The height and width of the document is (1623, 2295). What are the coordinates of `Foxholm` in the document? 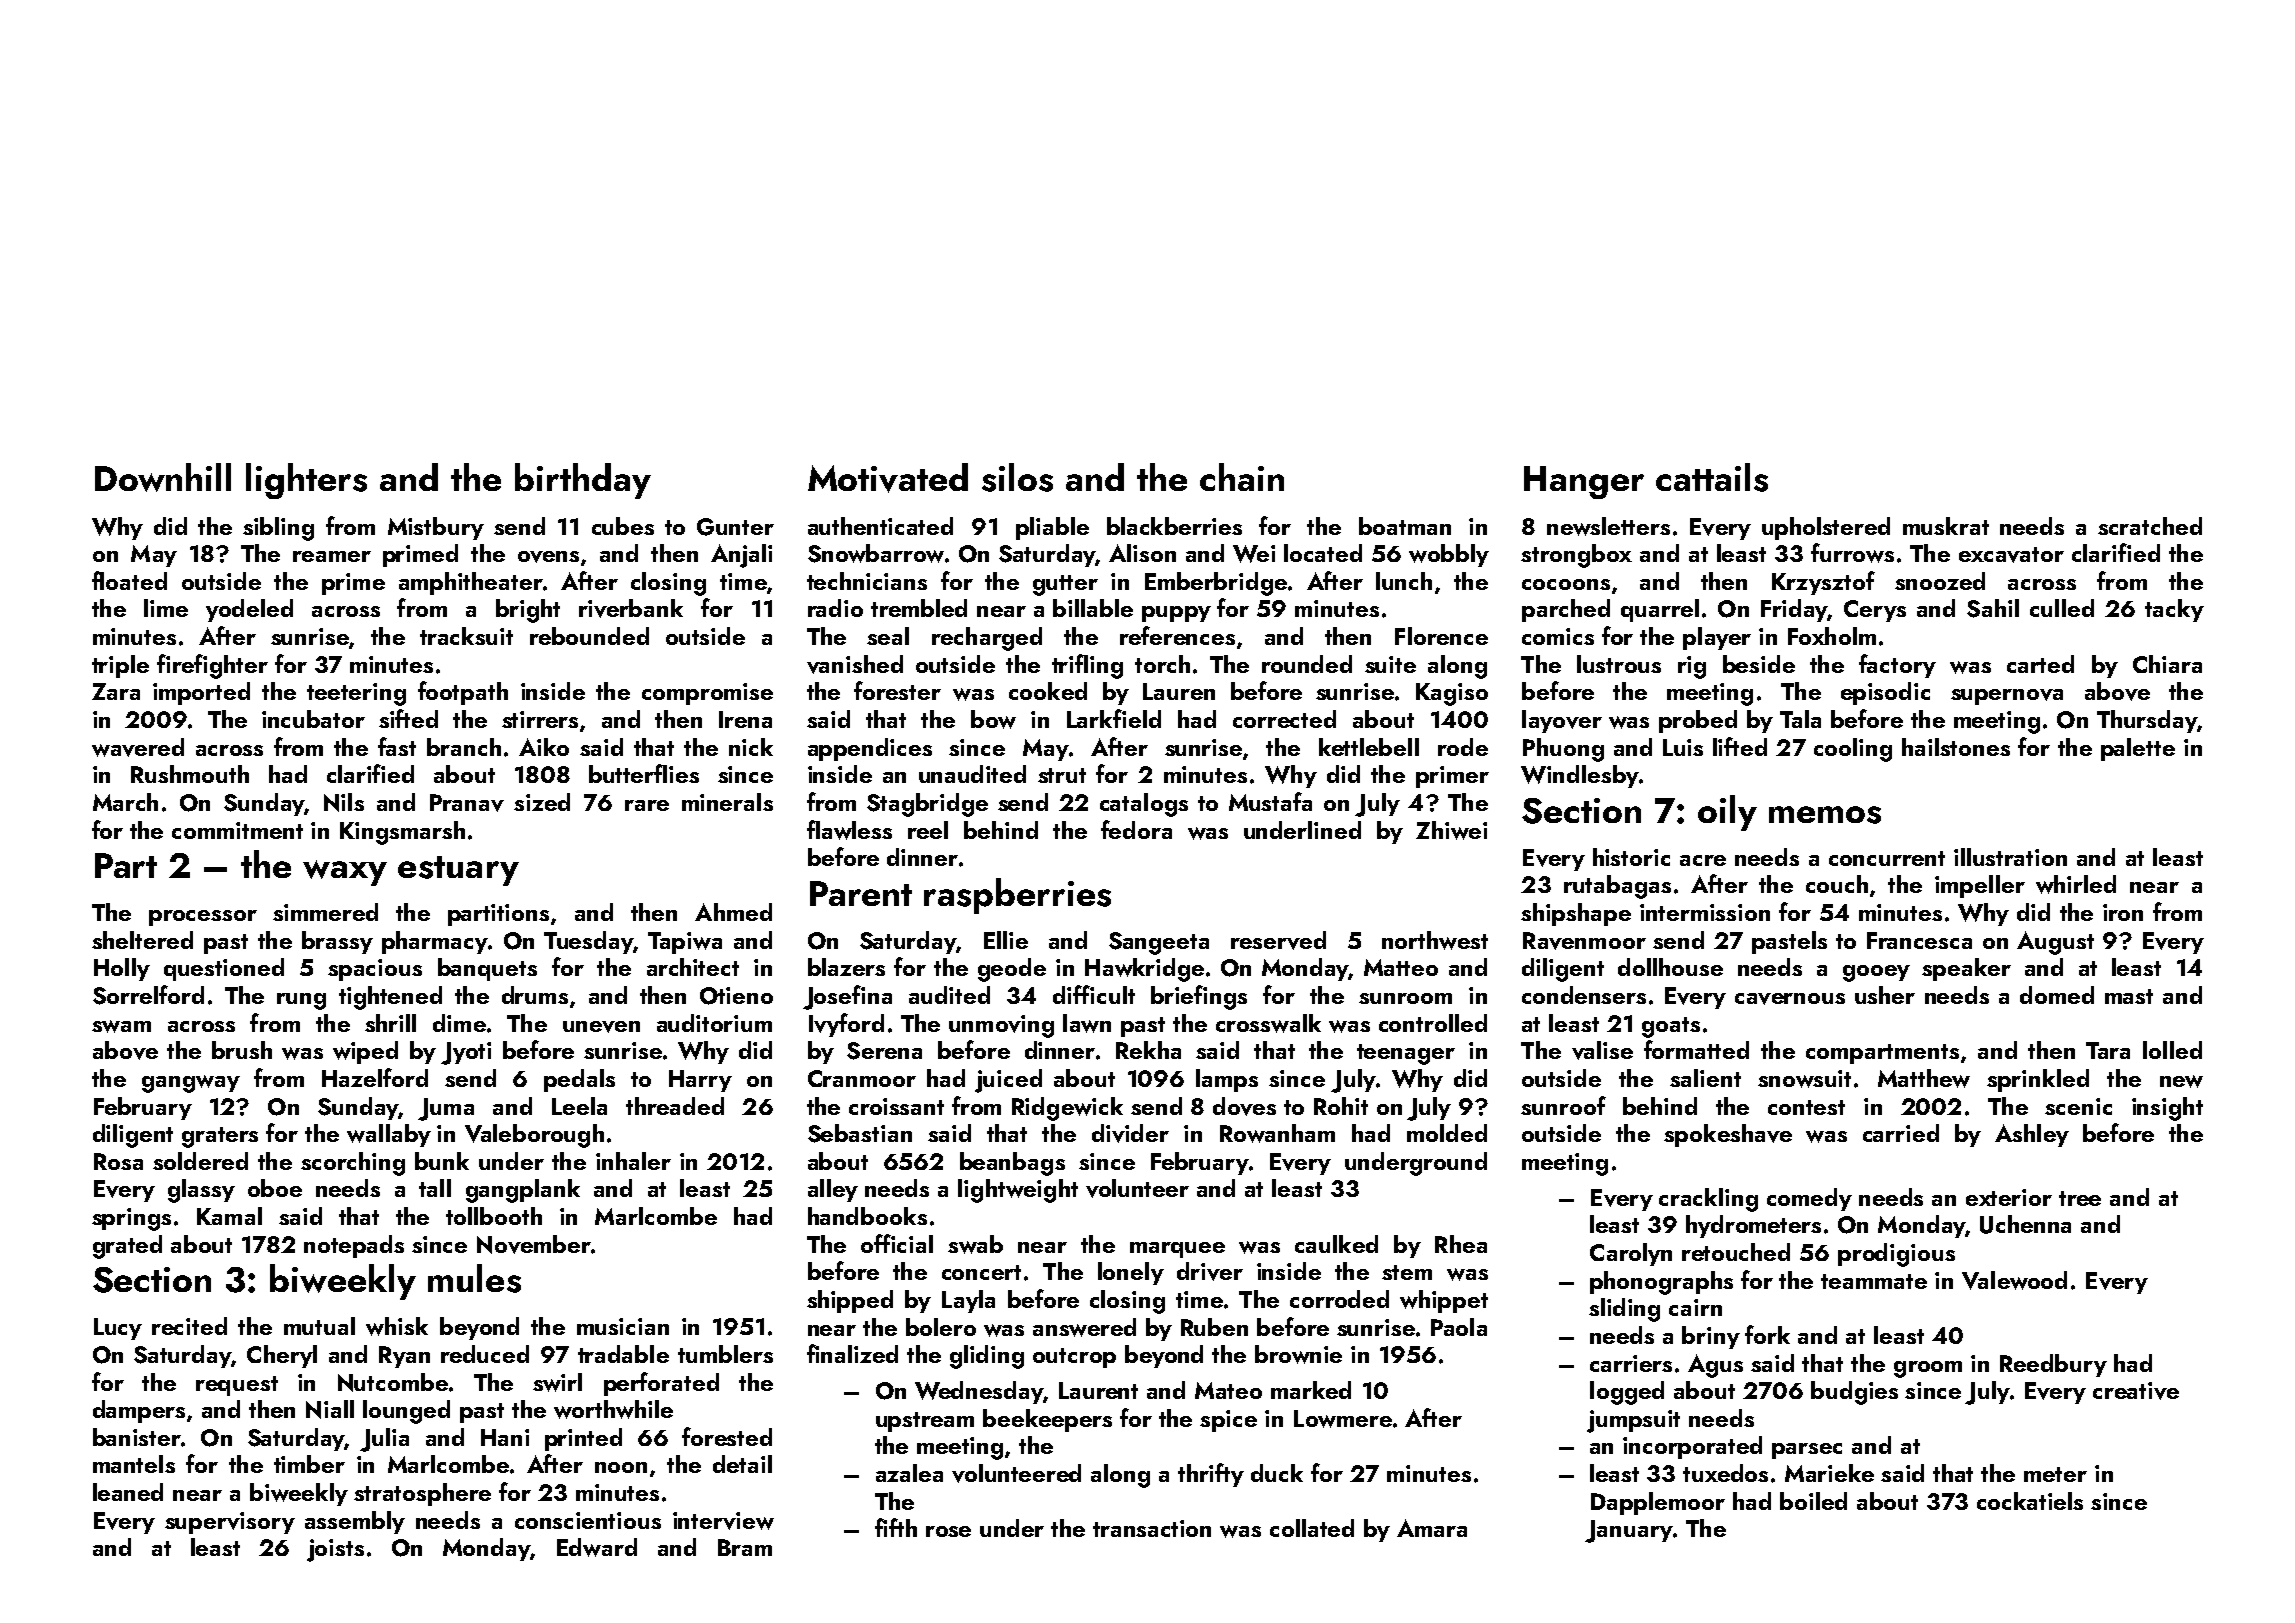 It's located at (1832, 636).
